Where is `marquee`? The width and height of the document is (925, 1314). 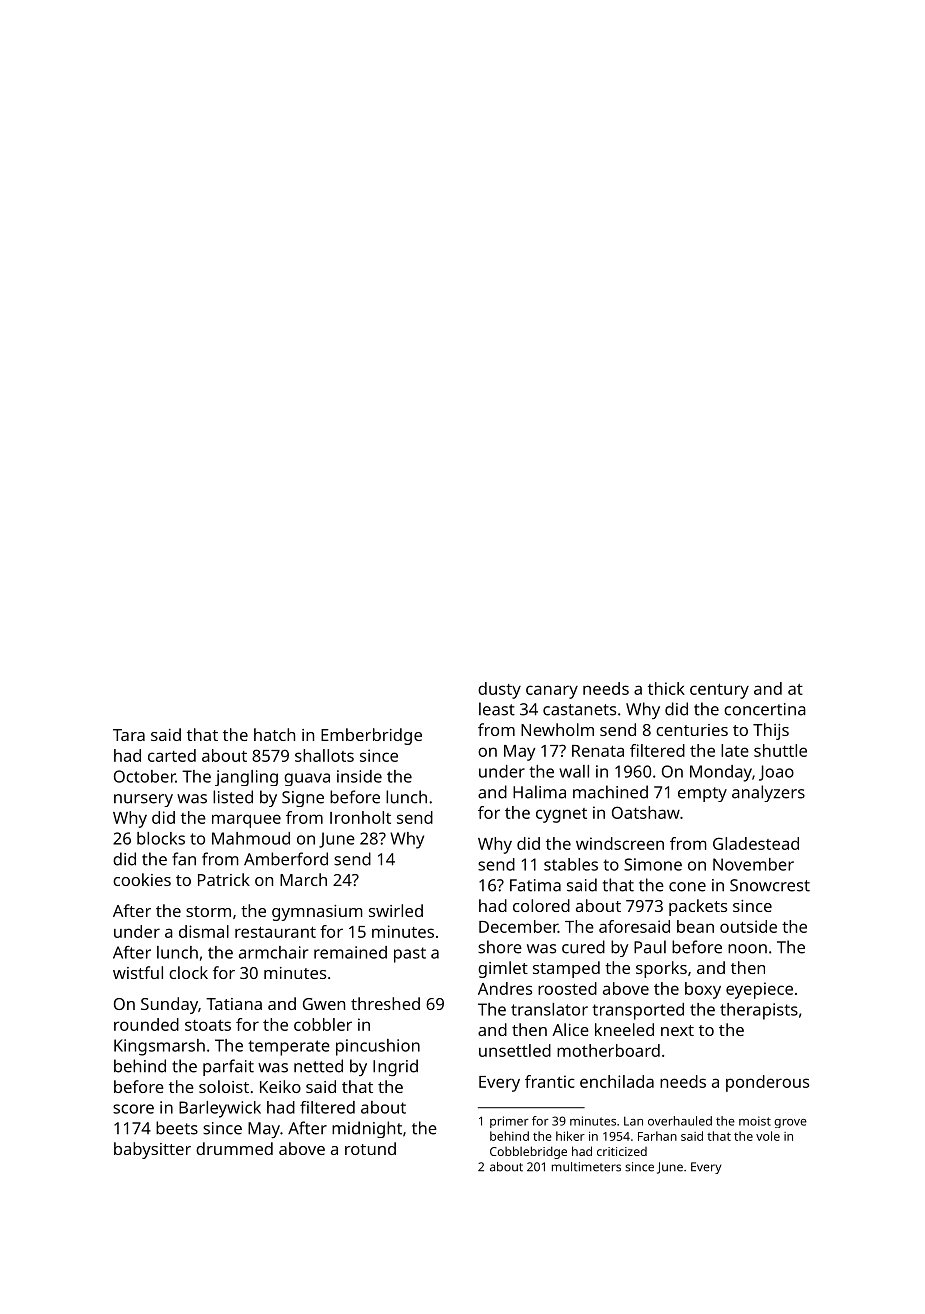 marquee is located at coordinates (246, 821).
